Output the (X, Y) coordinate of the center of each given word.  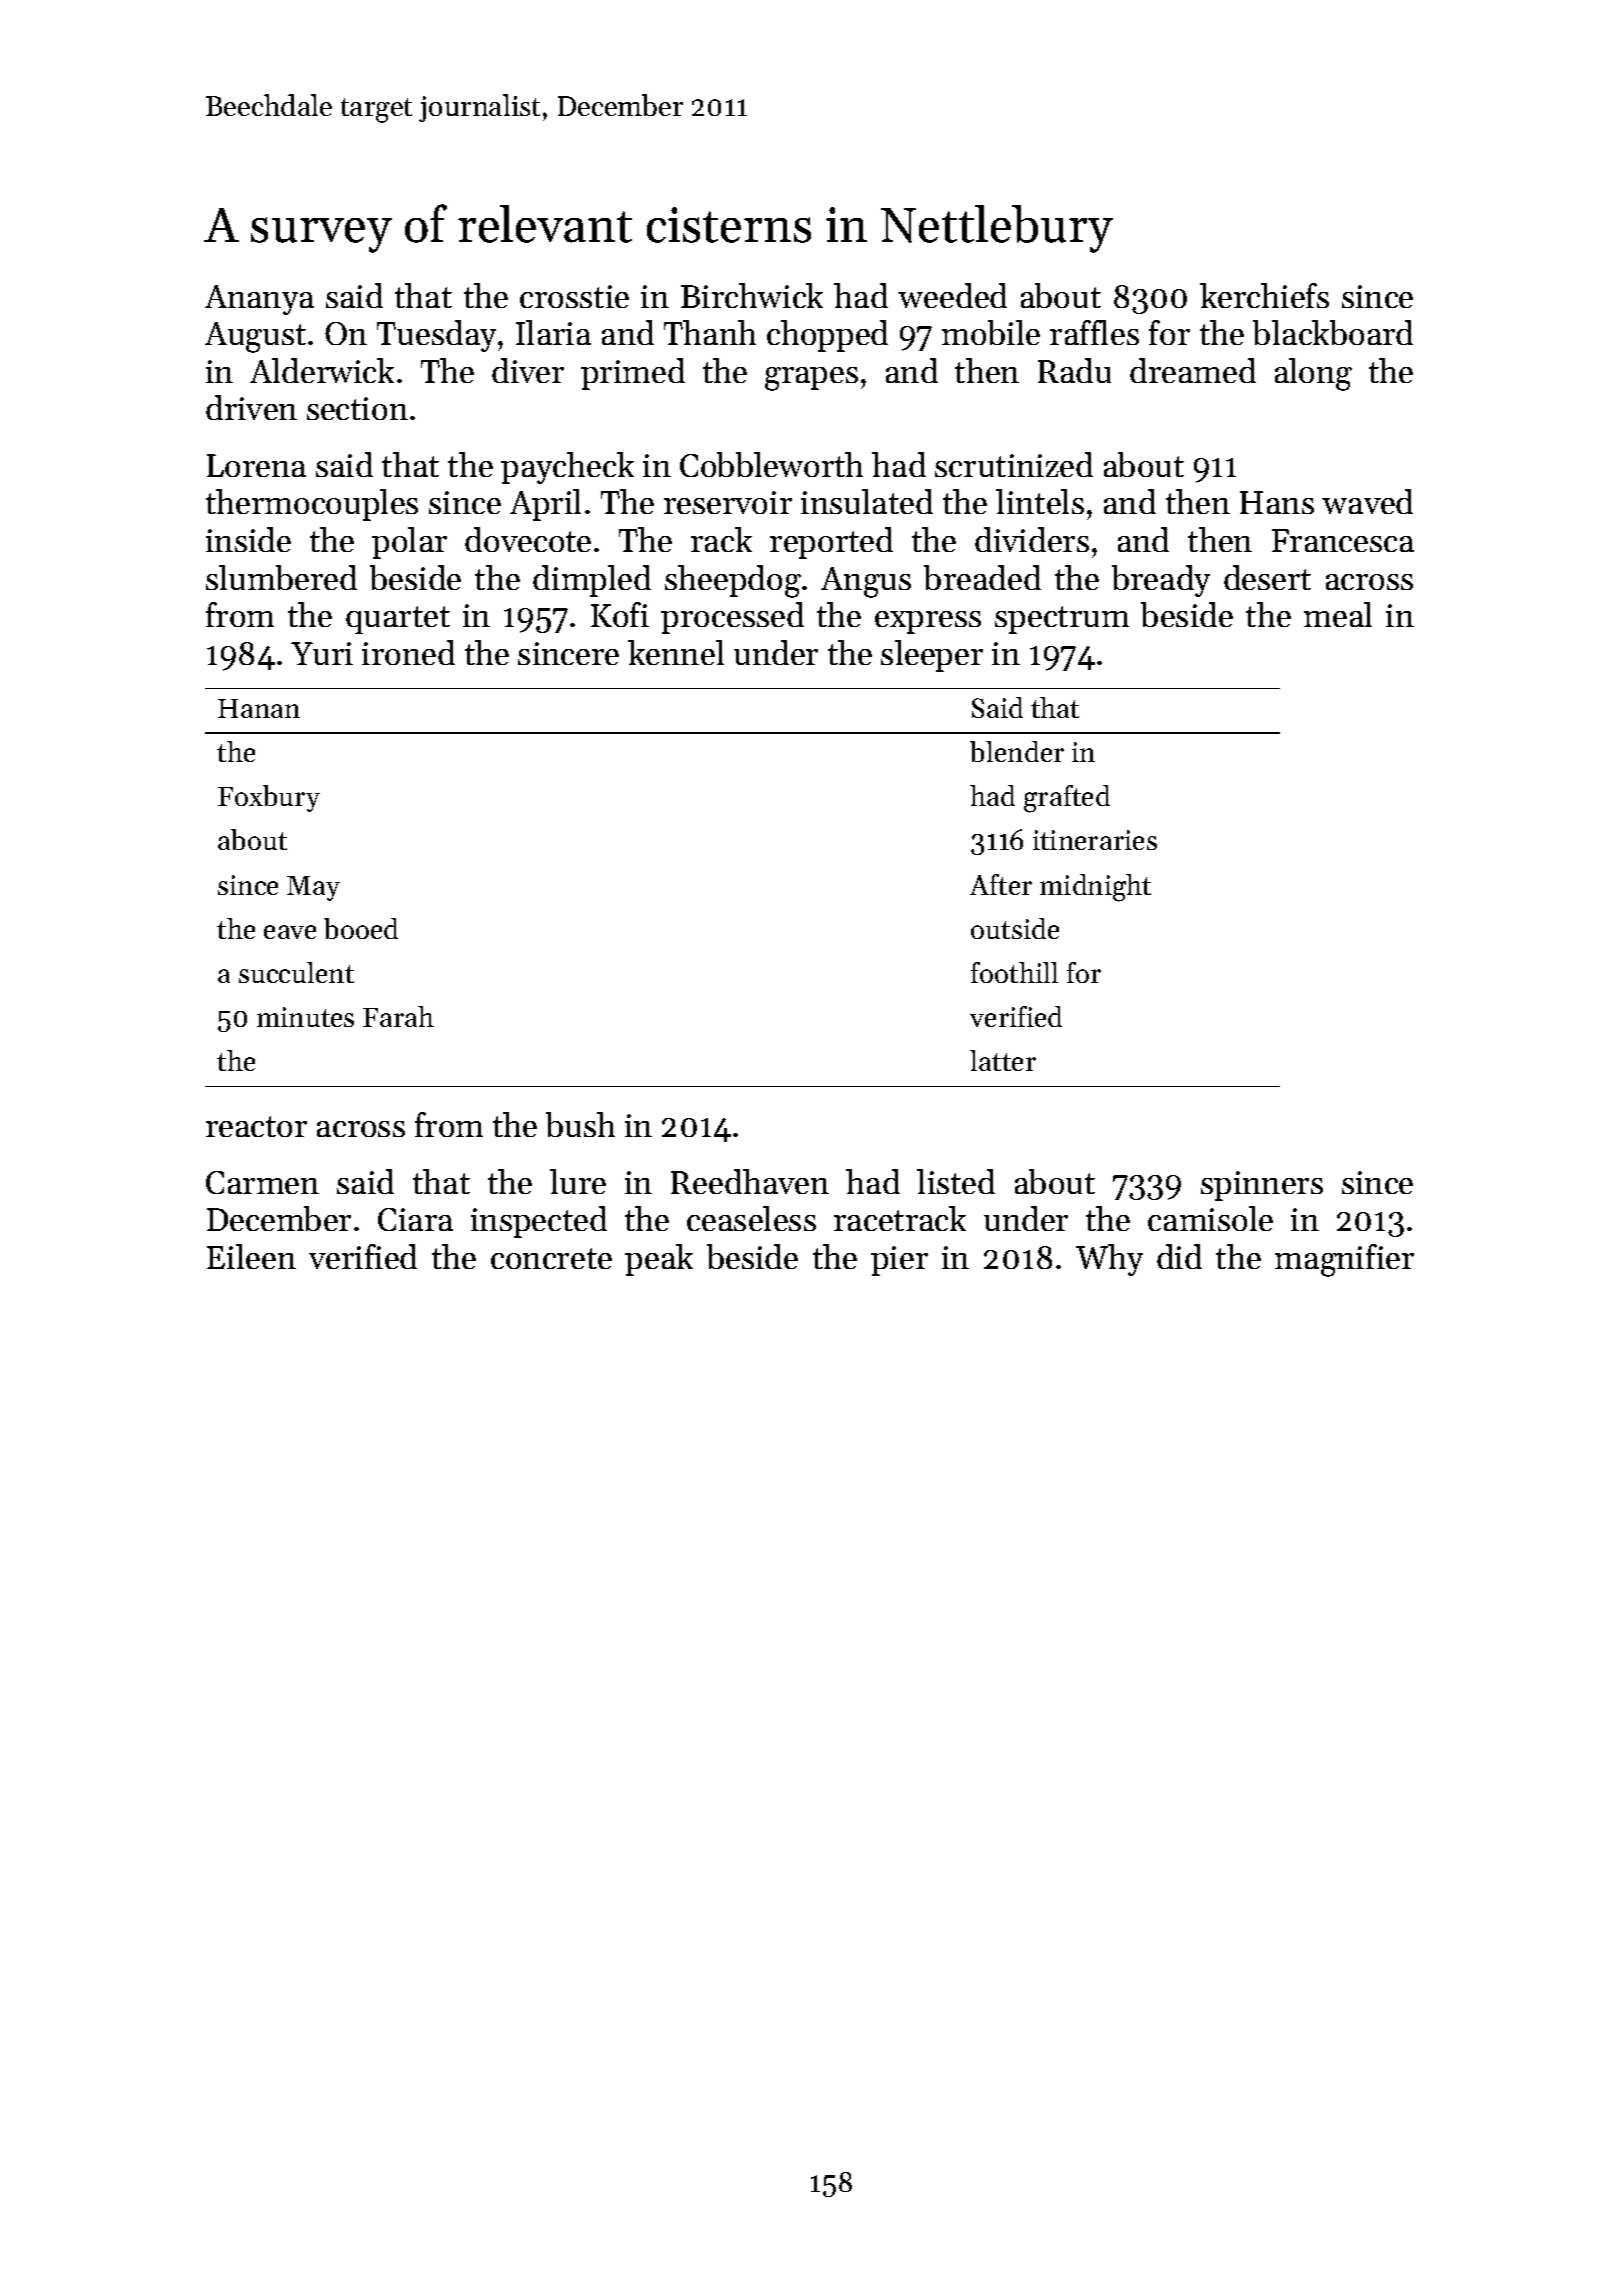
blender (1017, 751)
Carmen (262, 1182)
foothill (1014, 972)
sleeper (932, 656)
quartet (398, 620)
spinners (1262, 1186)
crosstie (574, 296)
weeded (952, 295)
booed (361, 928)
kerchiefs (1264, 295)
